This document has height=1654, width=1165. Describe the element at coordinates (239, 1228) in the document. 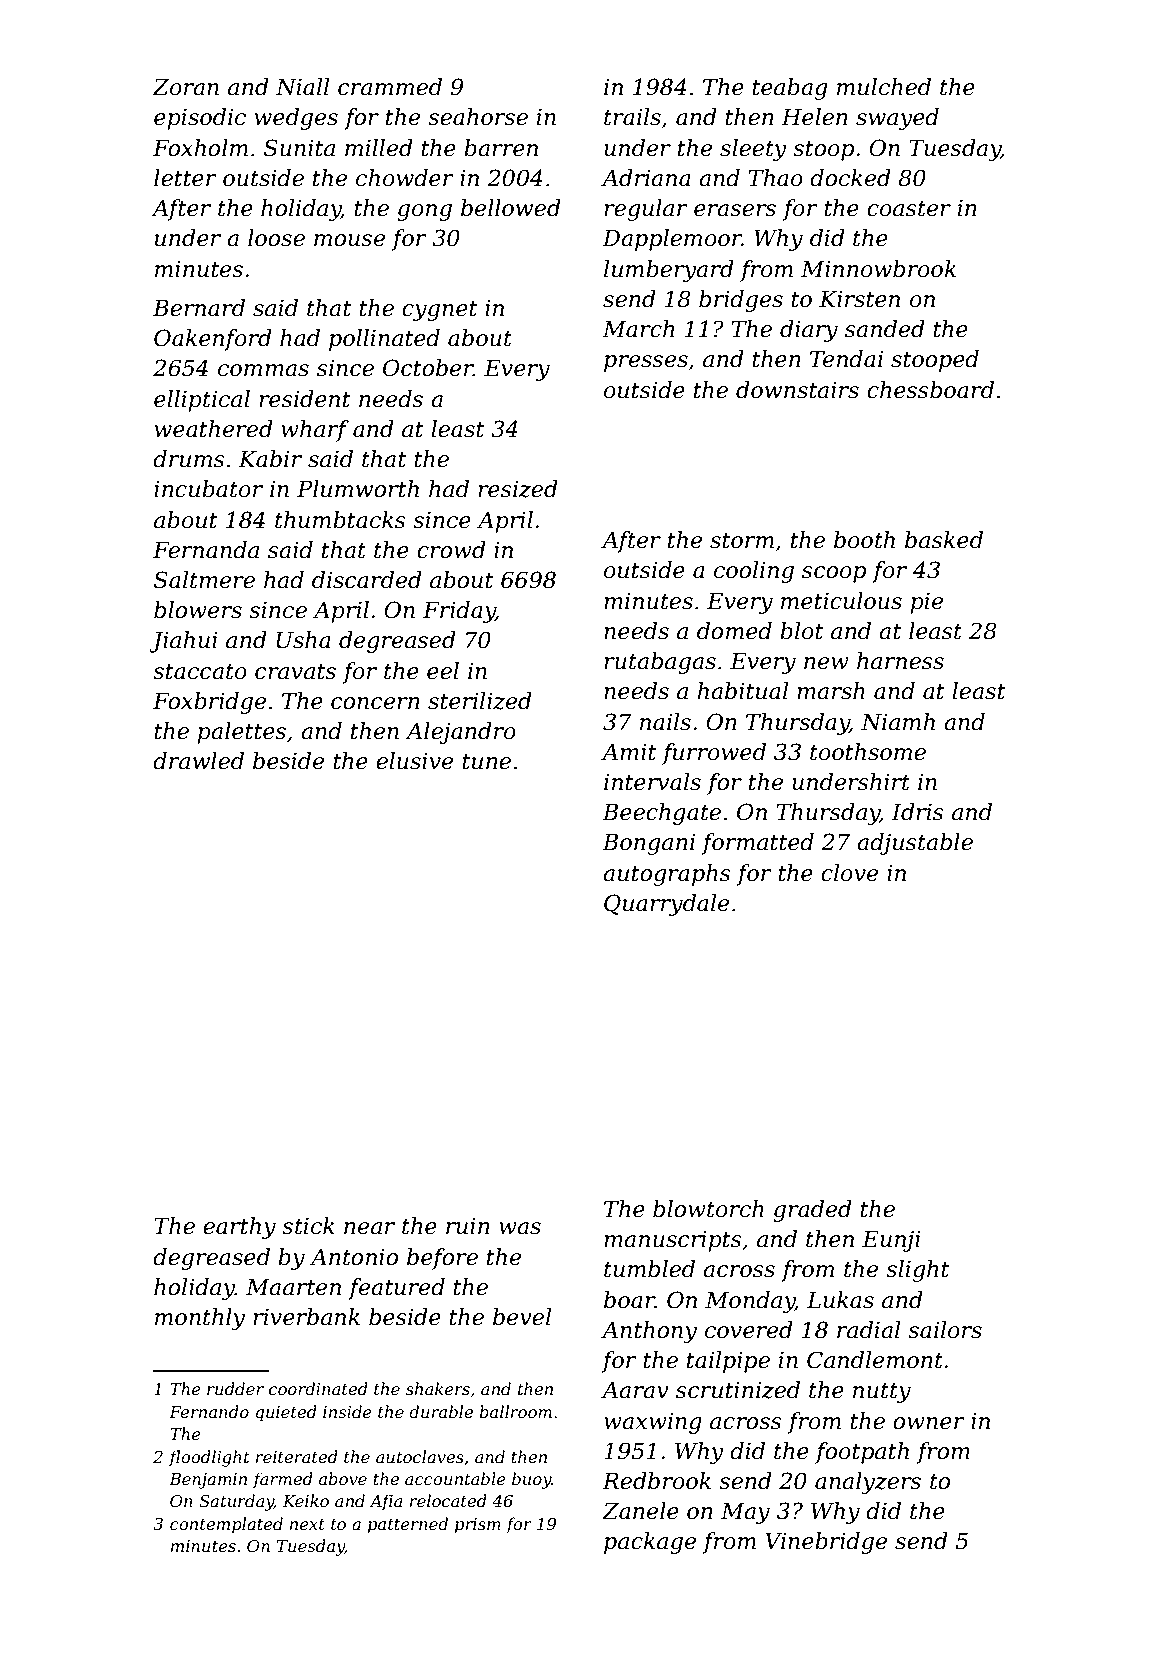

I see `earthy` at that location.
